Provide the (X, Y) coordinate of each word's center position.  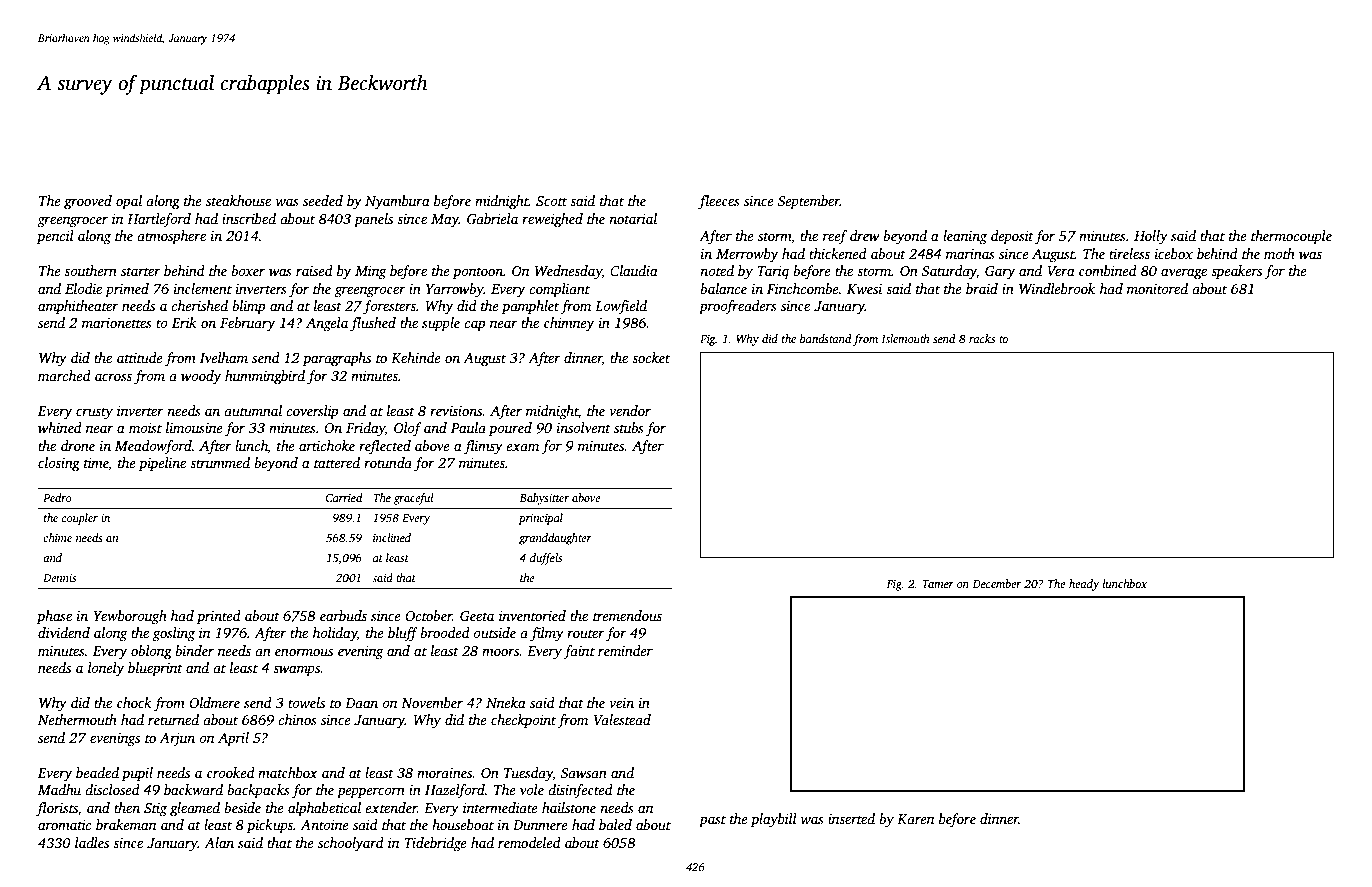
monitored (1157, 288)
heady (1084, 585)
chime (57, 537)
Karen (915, 819)
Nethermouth (77, 719)
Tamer (938, 584)
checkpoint (523, 721)
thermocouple (1291, 237)
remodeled (529, 842)
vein (621, 703)
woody (201, 377)
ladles (92, 842)
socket (651, 357)
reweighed (552, 220)
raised (314, 270)
